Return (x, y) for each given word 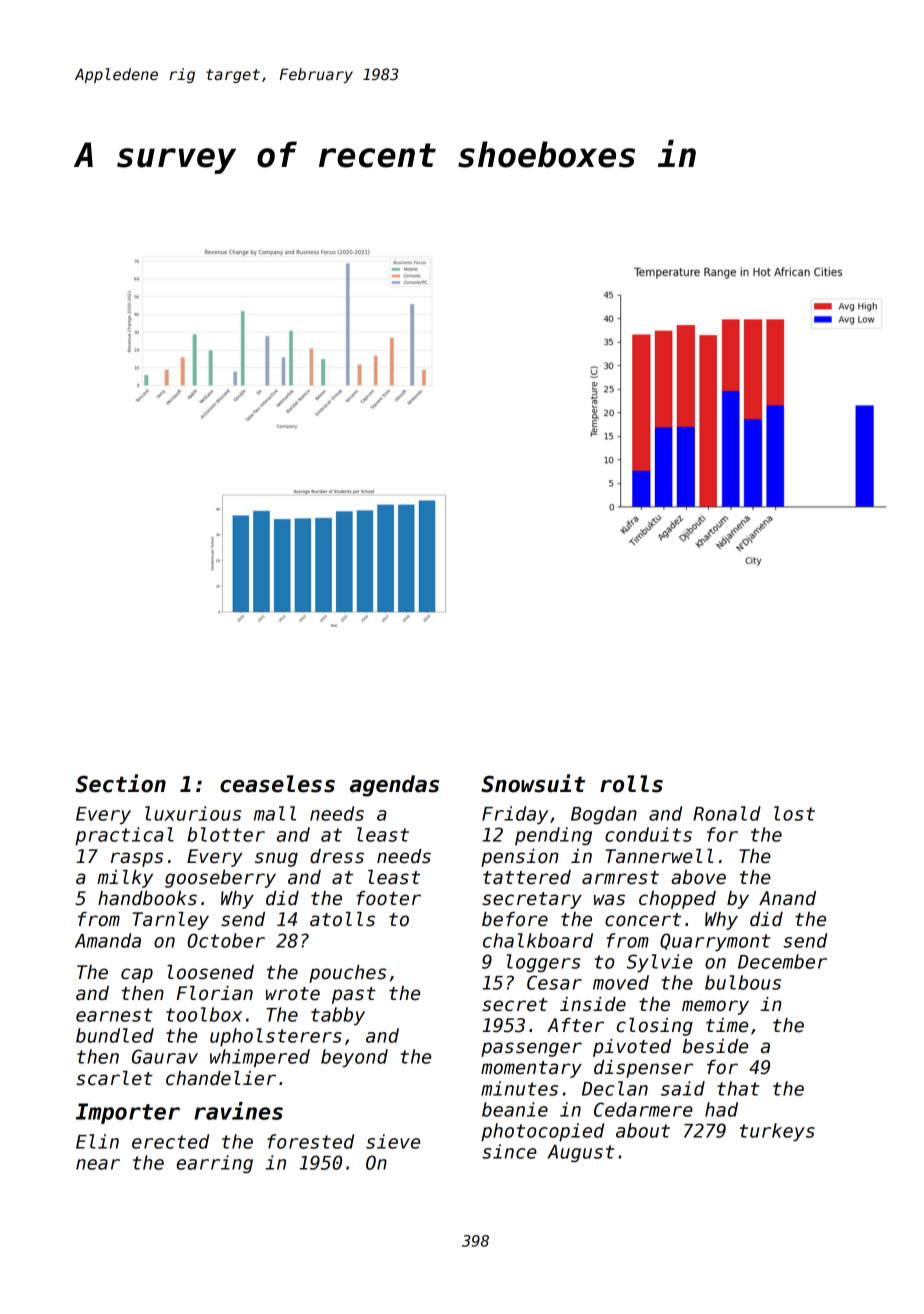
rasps (137, 859)
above (698, 877)
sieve (393, 1141)
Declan (615, 1088)
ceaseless (277, 784)
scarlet (114, 1078)
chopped (677, 900)
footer (388, 898)
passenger (531, 1049)
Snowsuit (533, 783)
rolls (631, 784)
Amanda (108, 940)
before (515, 919)
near (98, 1164)
